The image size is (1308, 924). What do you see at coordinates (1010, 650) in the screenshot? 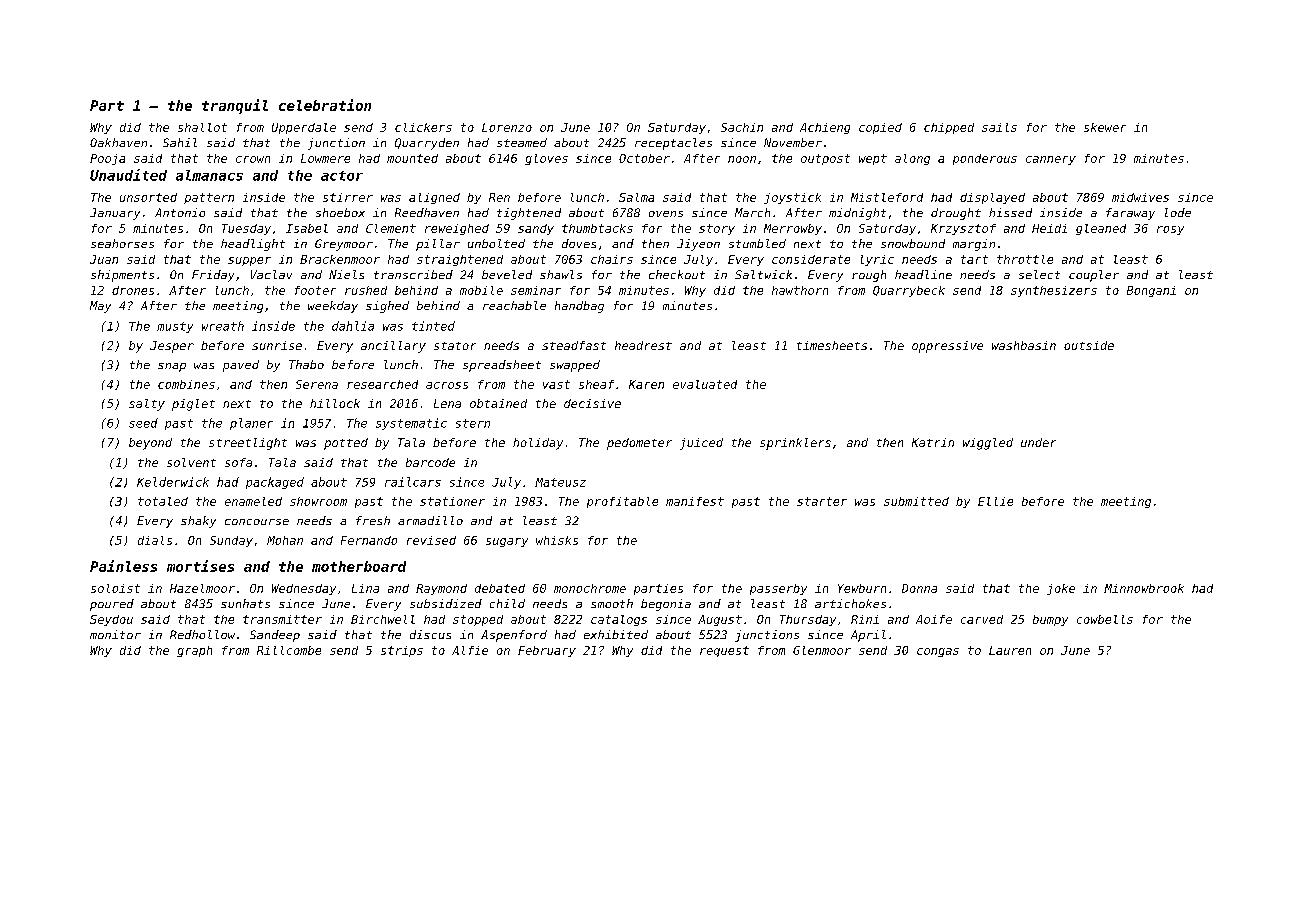
I see `Lauren` at bounding box center [1010, 650].
